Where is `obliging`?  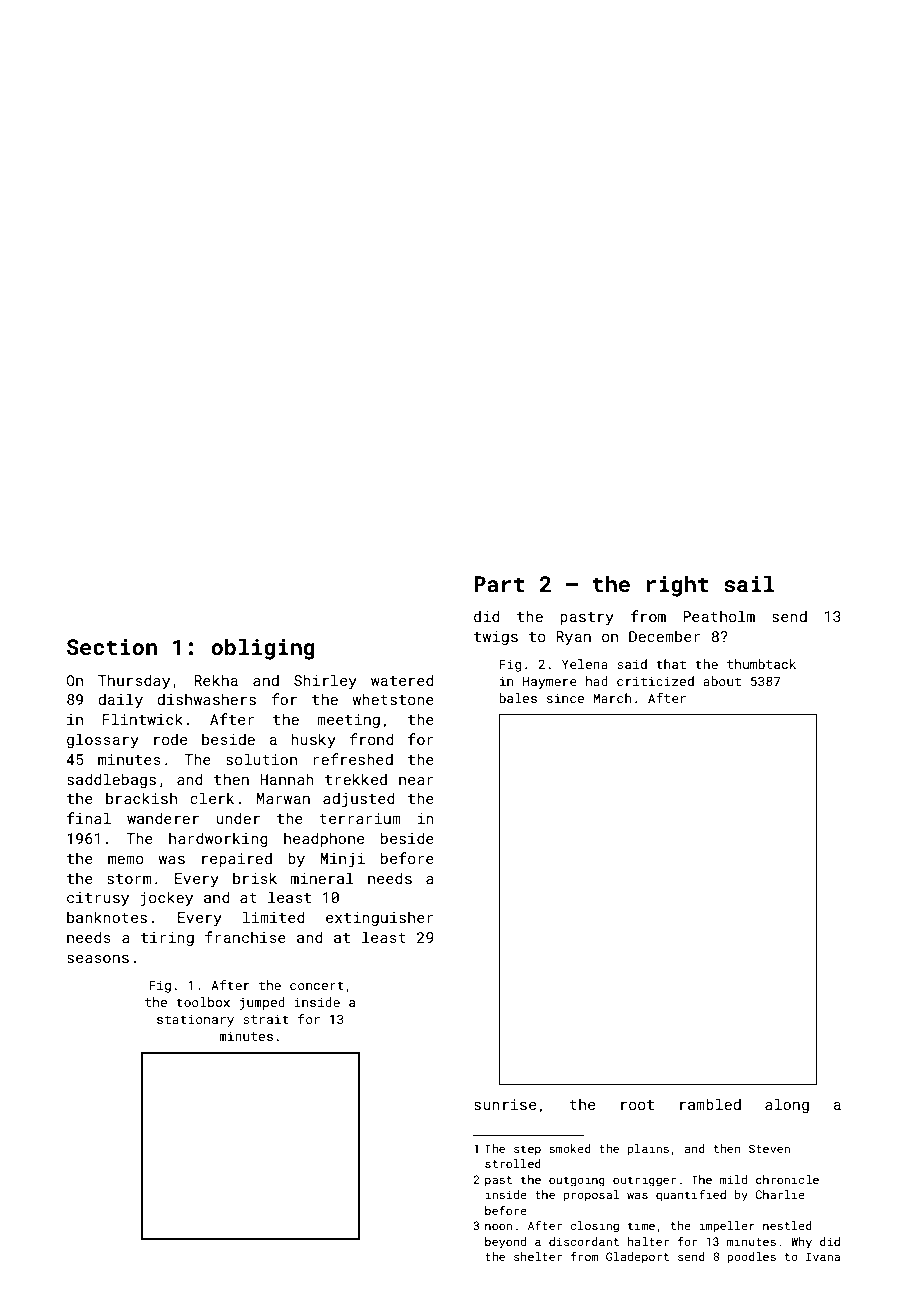
obliging is located at coordinates (263, 649).
